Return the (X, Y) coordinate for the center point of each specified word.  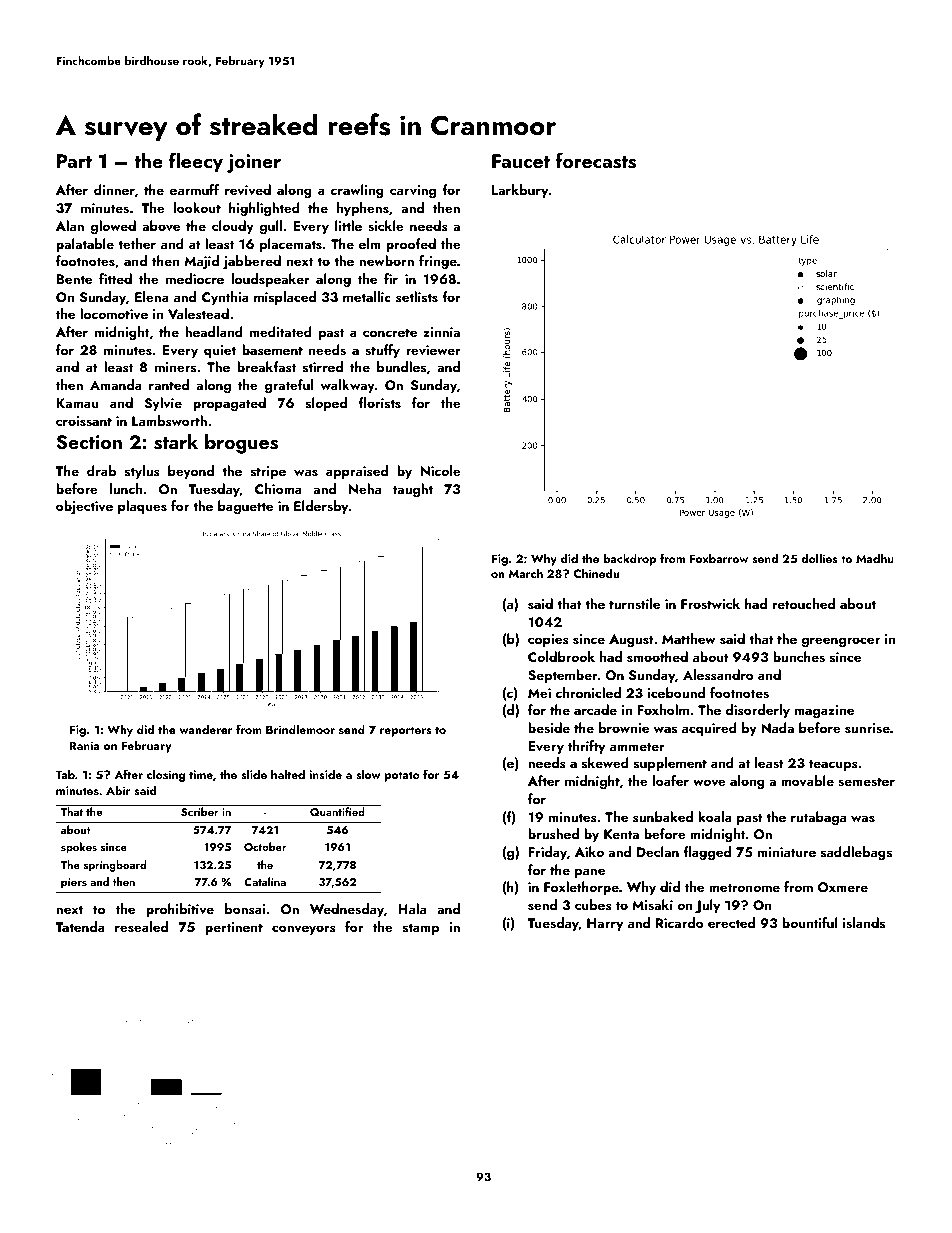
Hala (412, 908)
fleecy (196, 162)
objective (84, 507)
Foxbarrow (719, 558)
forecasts (596, 160)
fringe (438, 262)
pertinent (234, 928)
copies (548, 640)
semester (866, 782)
